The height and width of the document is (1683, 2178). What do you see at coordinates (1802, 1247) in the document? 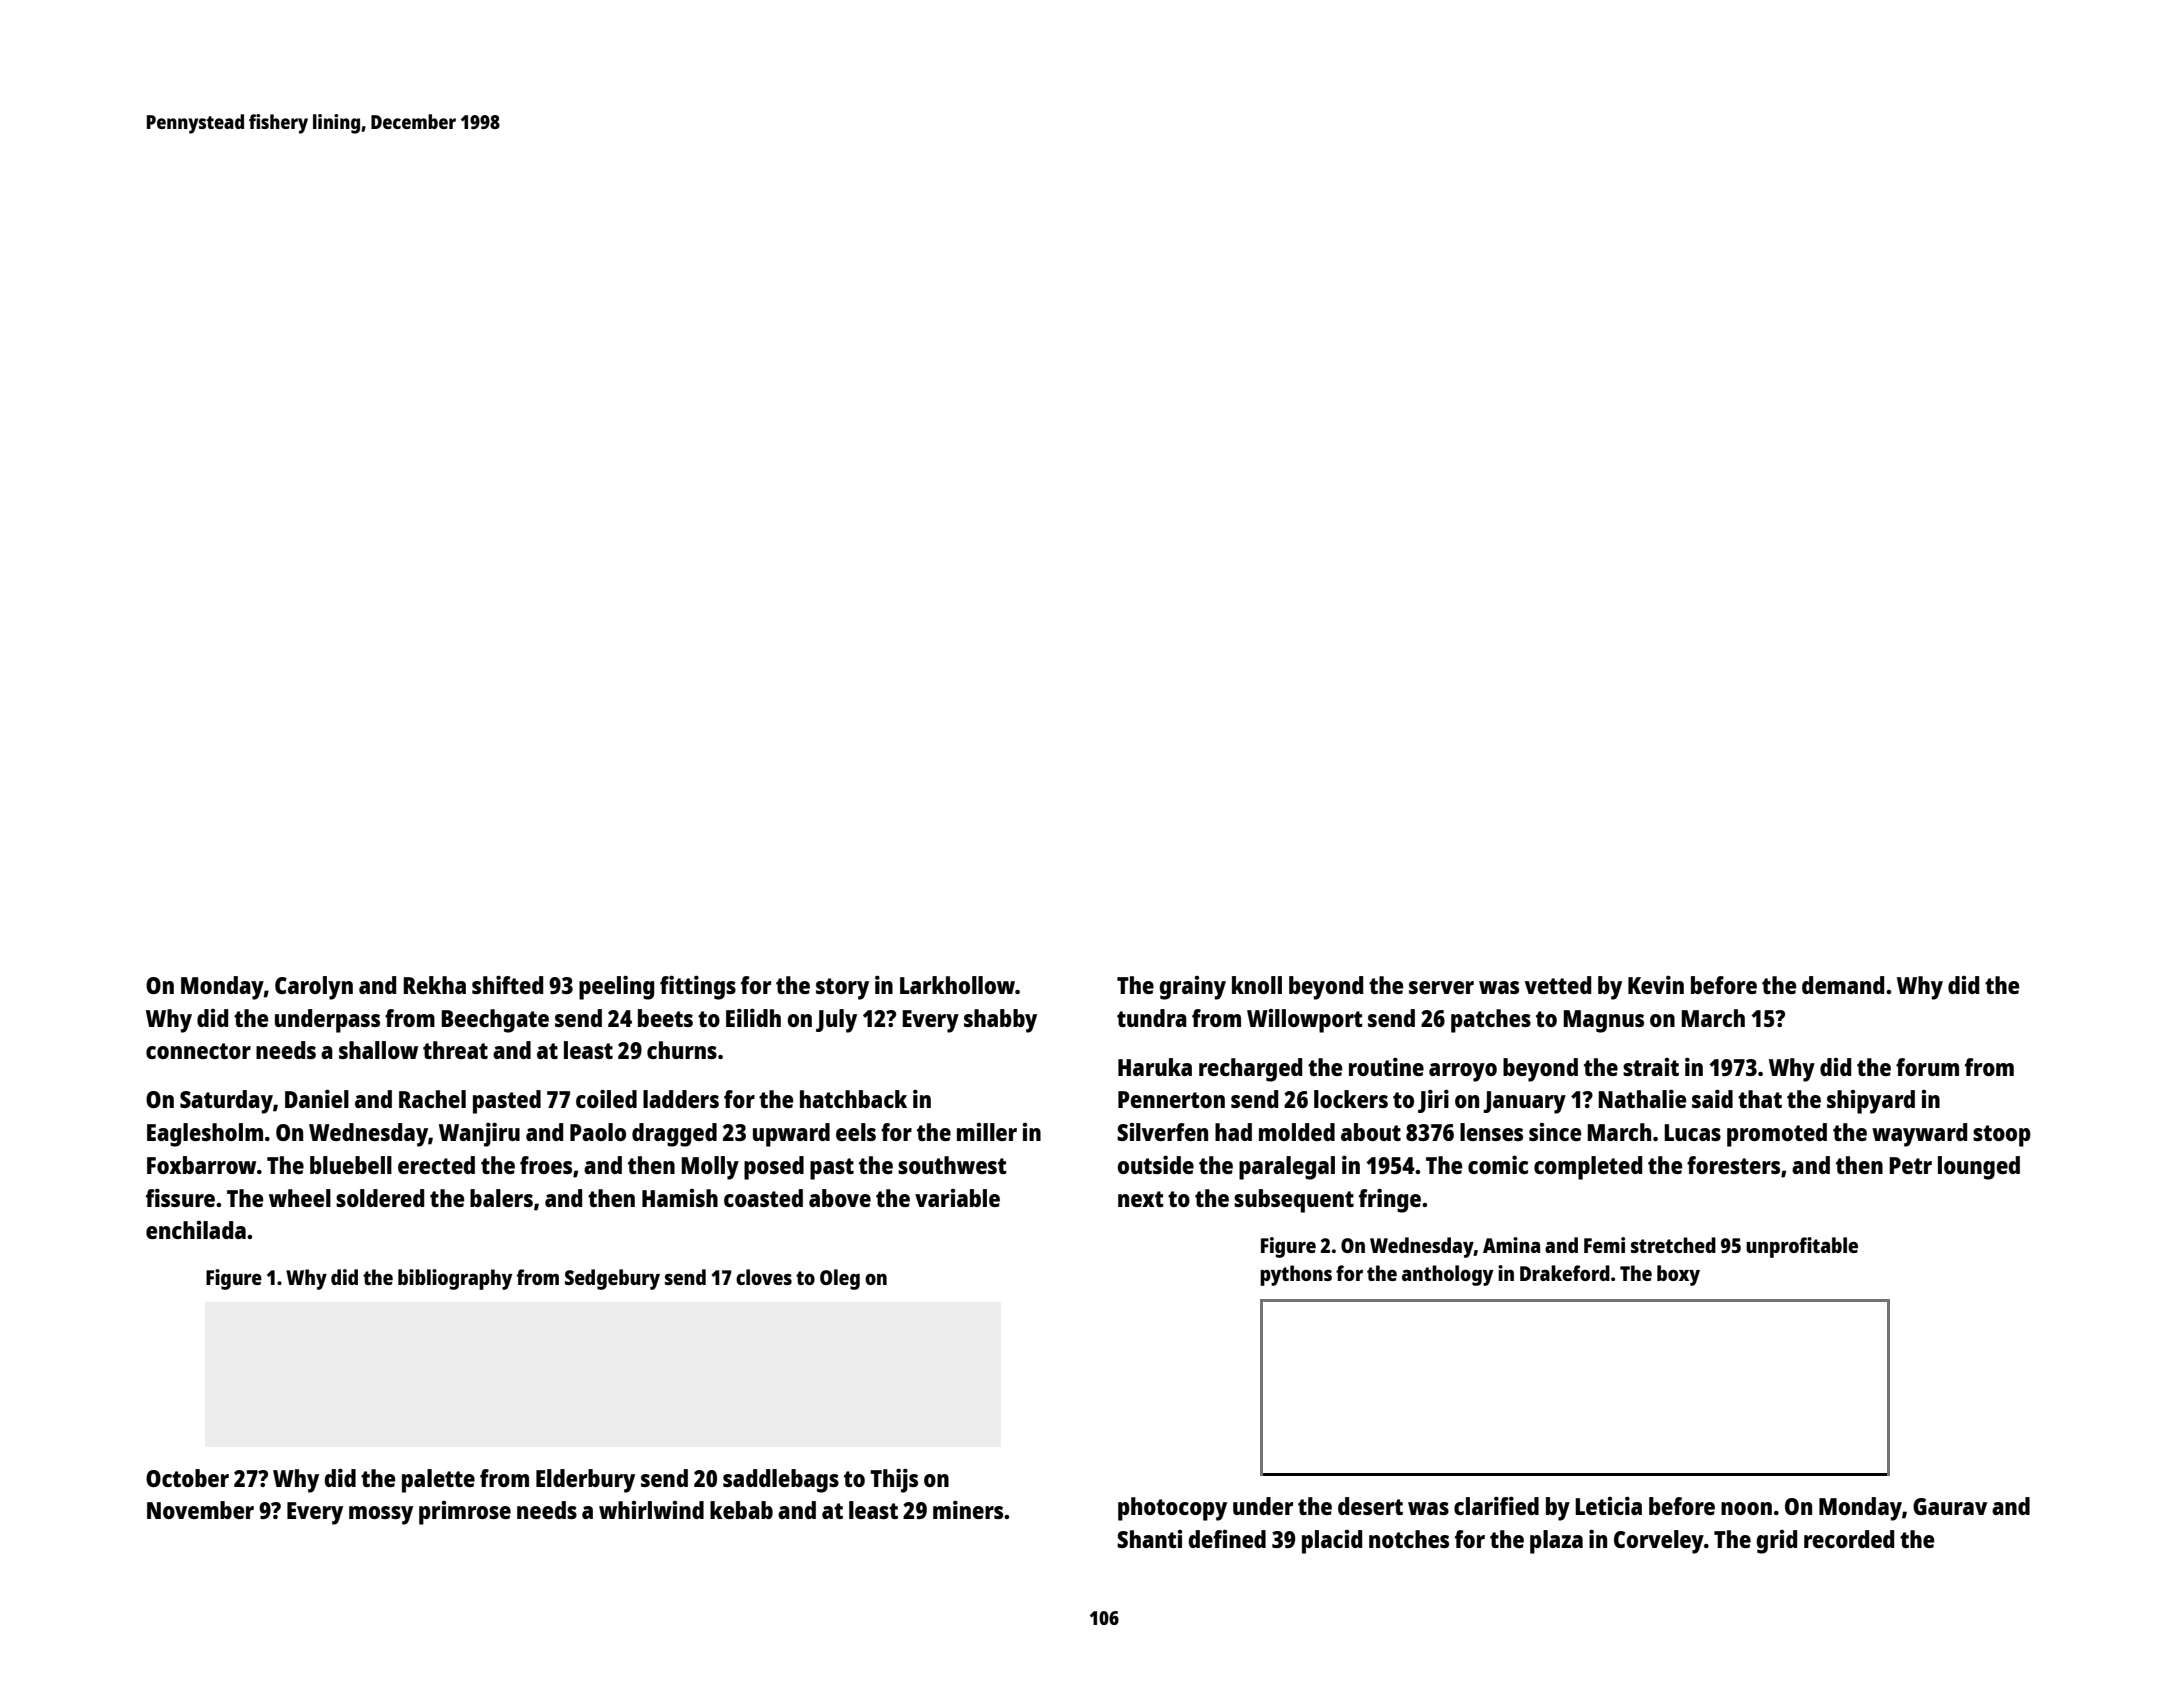
I see `unprofitable` at bounding box center [1802, 1247].
